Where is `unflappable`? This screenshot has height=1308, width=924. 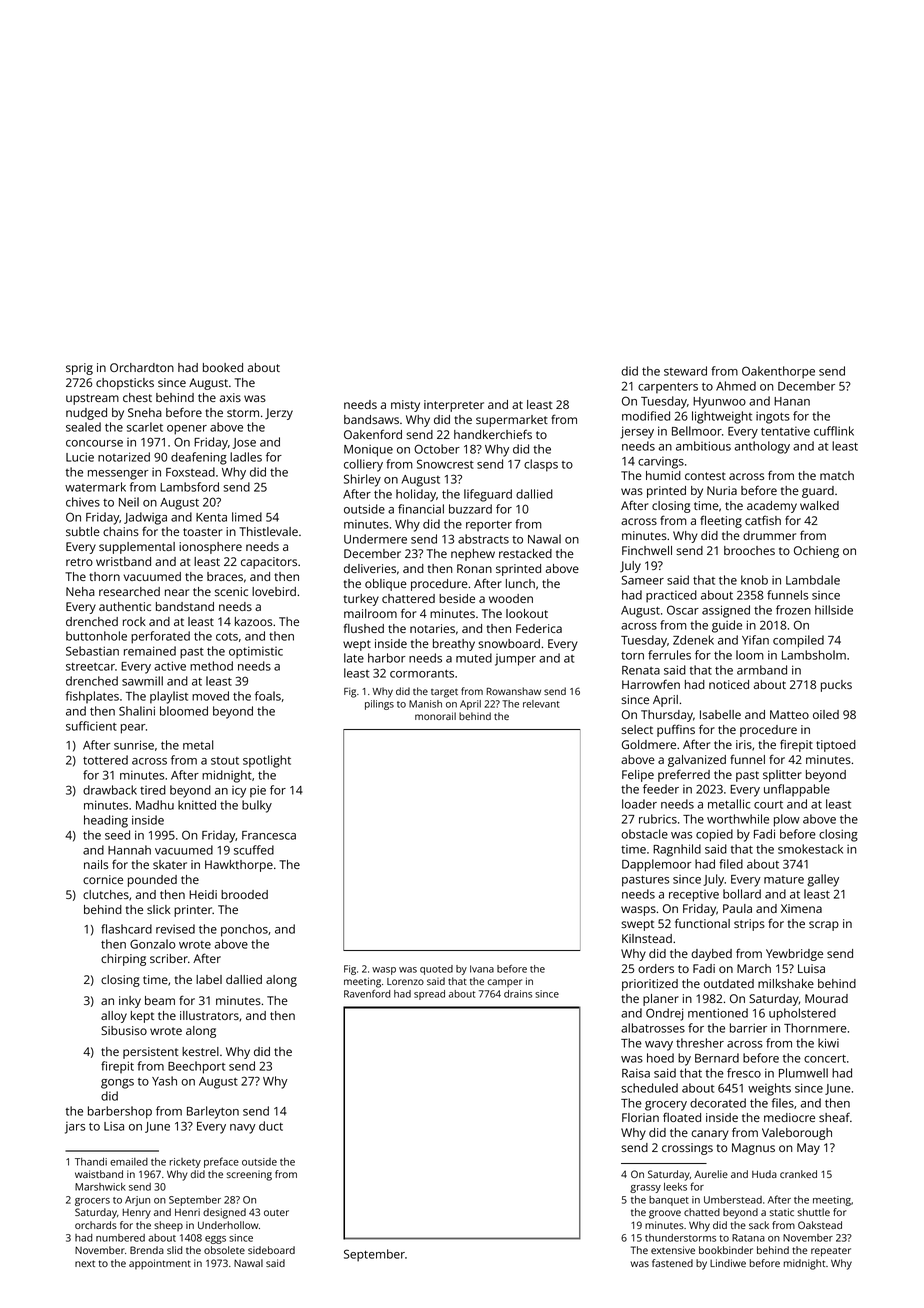 unflappable is located at coordinates (797, 790).
